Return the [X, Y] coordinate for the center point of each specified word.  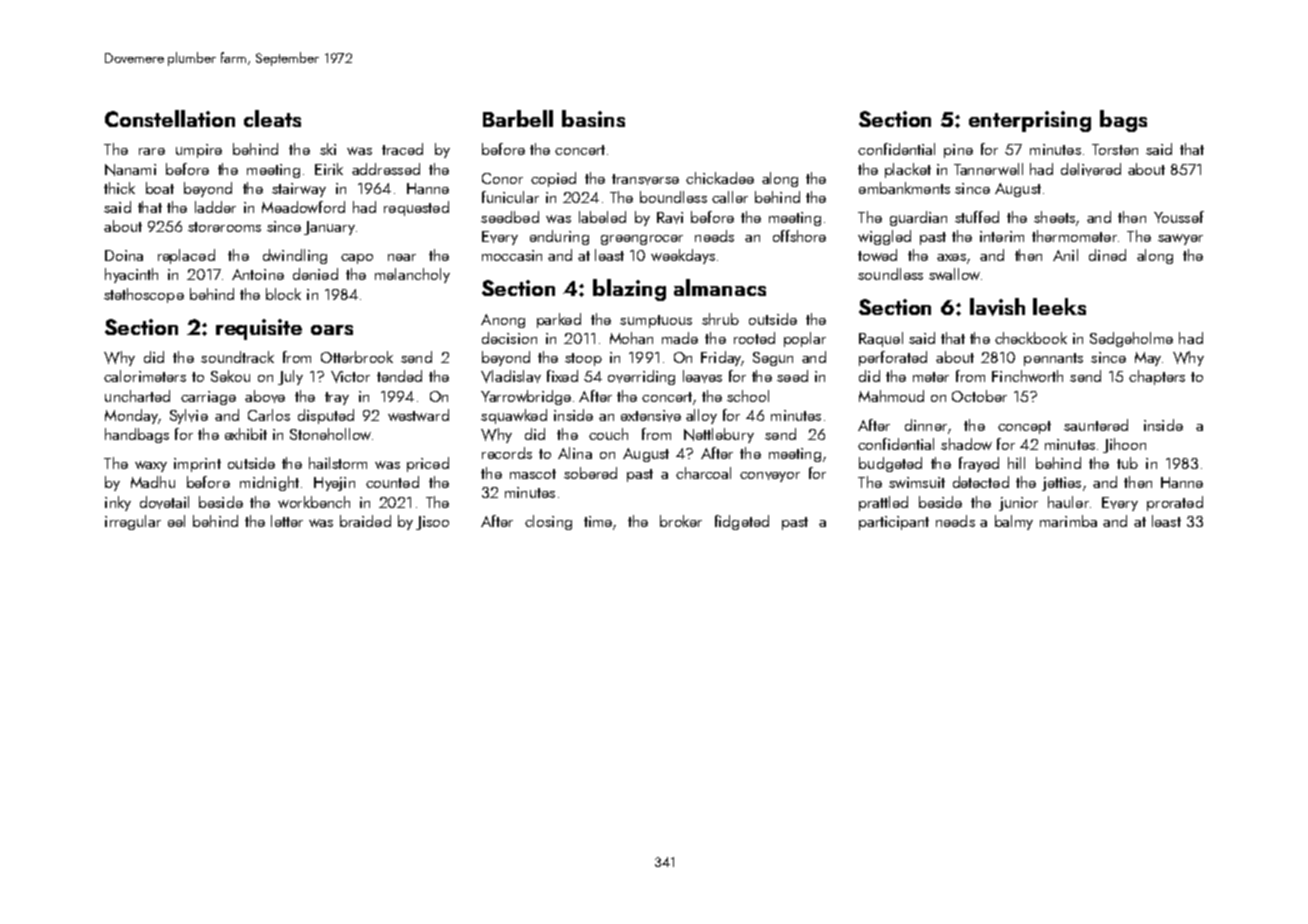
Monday [131, 416]
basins [593, 118]
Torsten [1115, 149]
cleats [272, 118]
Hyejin [334, 484]
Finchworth [1027, 376]
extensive [651, 416]
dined [1107, 255]
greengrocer [642, 240]
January [329, 228]
